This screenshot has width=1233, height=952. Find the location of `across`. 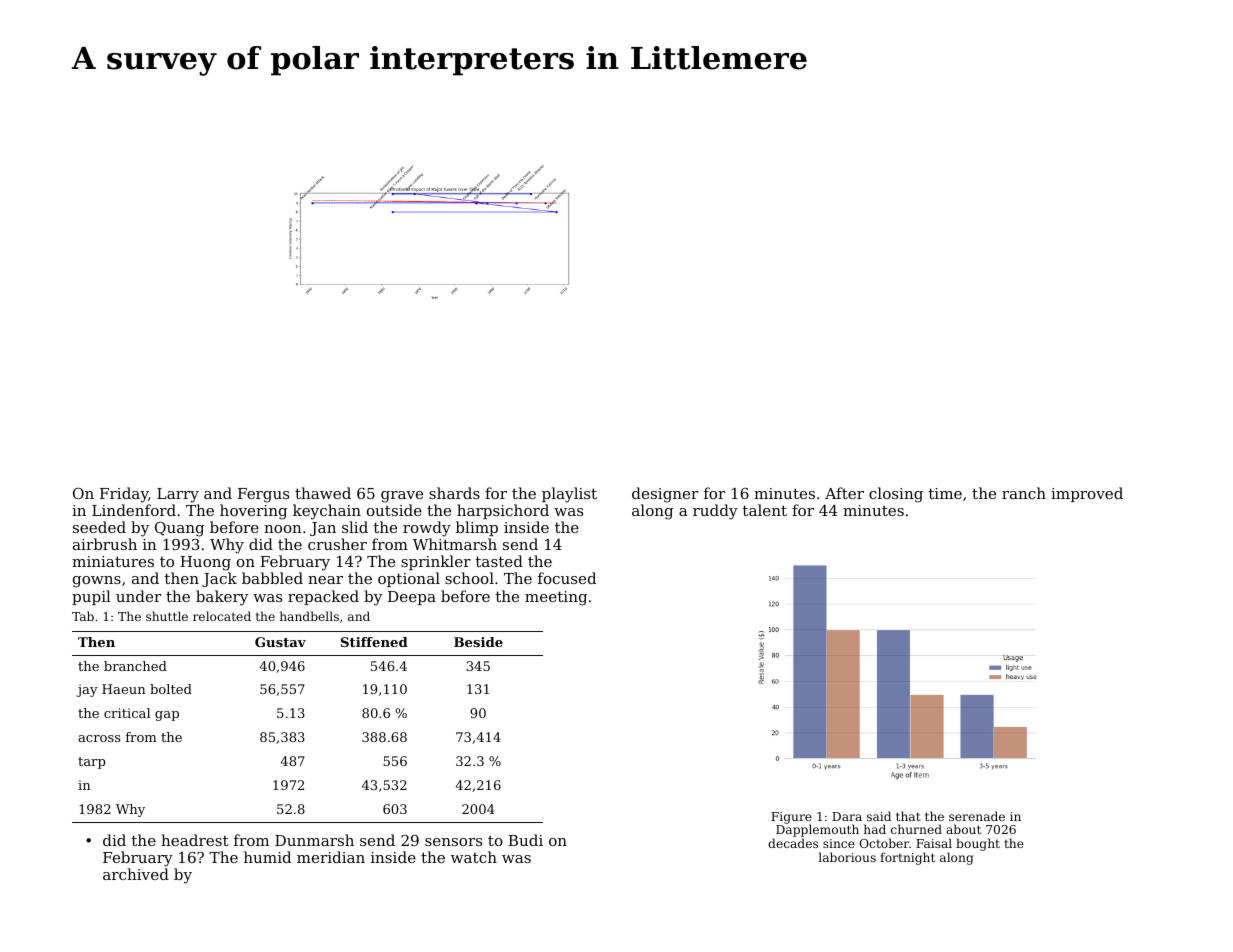

across is located at coordinates (99, 738).
